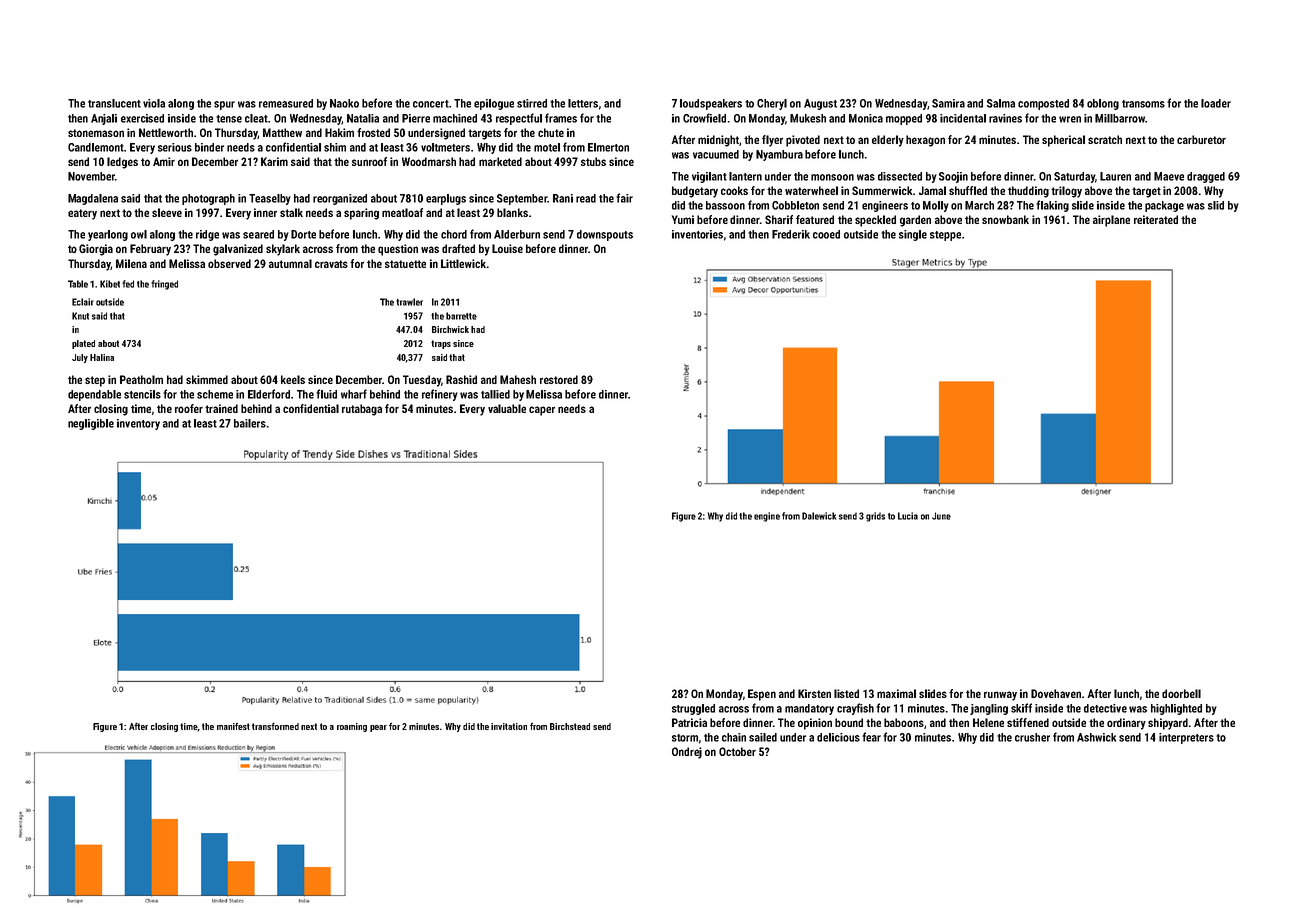 The height and width of the page is (924, 1308). What do you see at coordinates (819, 516) in the page?
I see `Dalewick` at bounding box center [819, 516].
